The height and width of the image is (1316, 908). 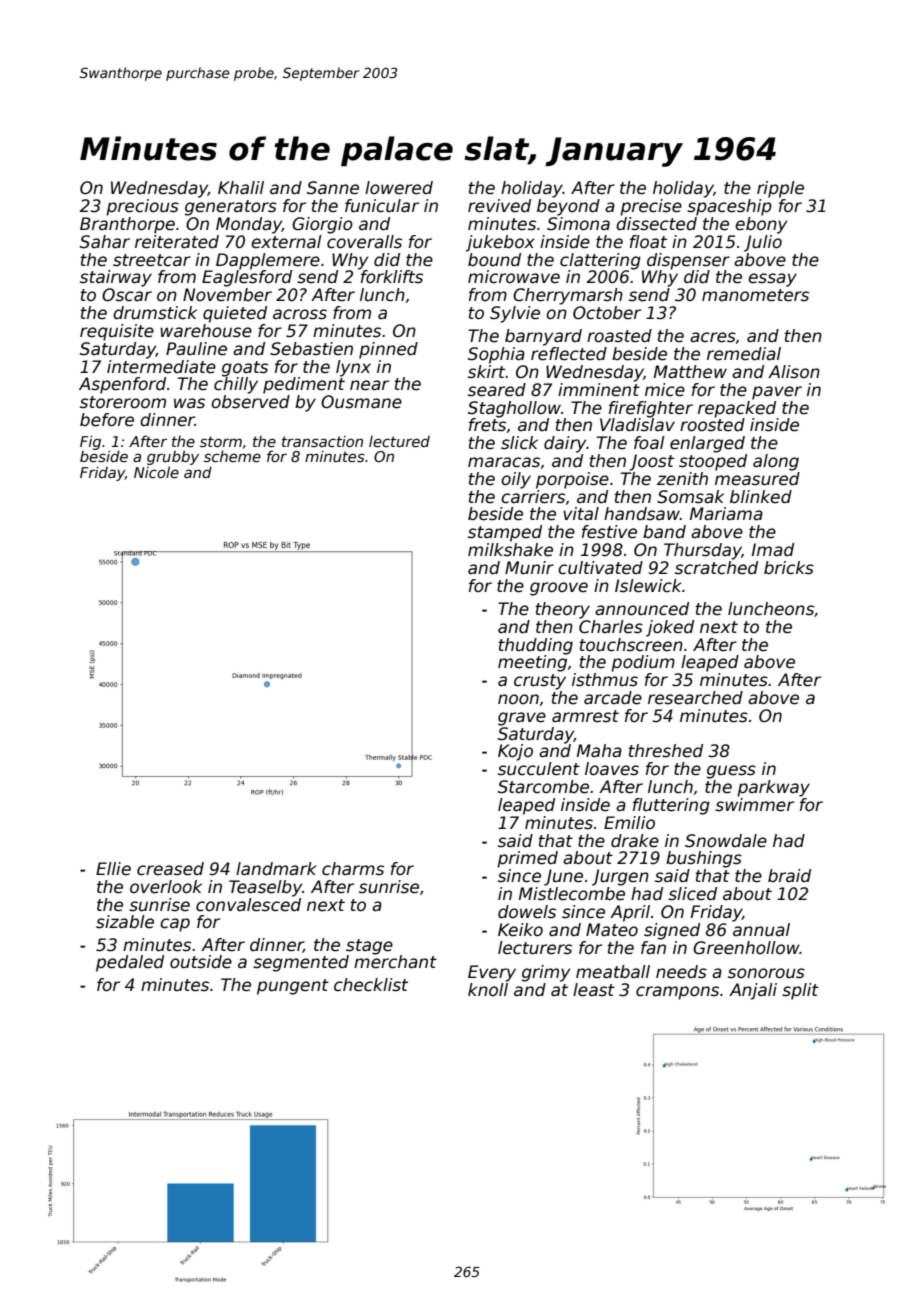 What do you see at coordinates (235, 314) in the image?
I see `quieted` at bounding box center [235, 314].
